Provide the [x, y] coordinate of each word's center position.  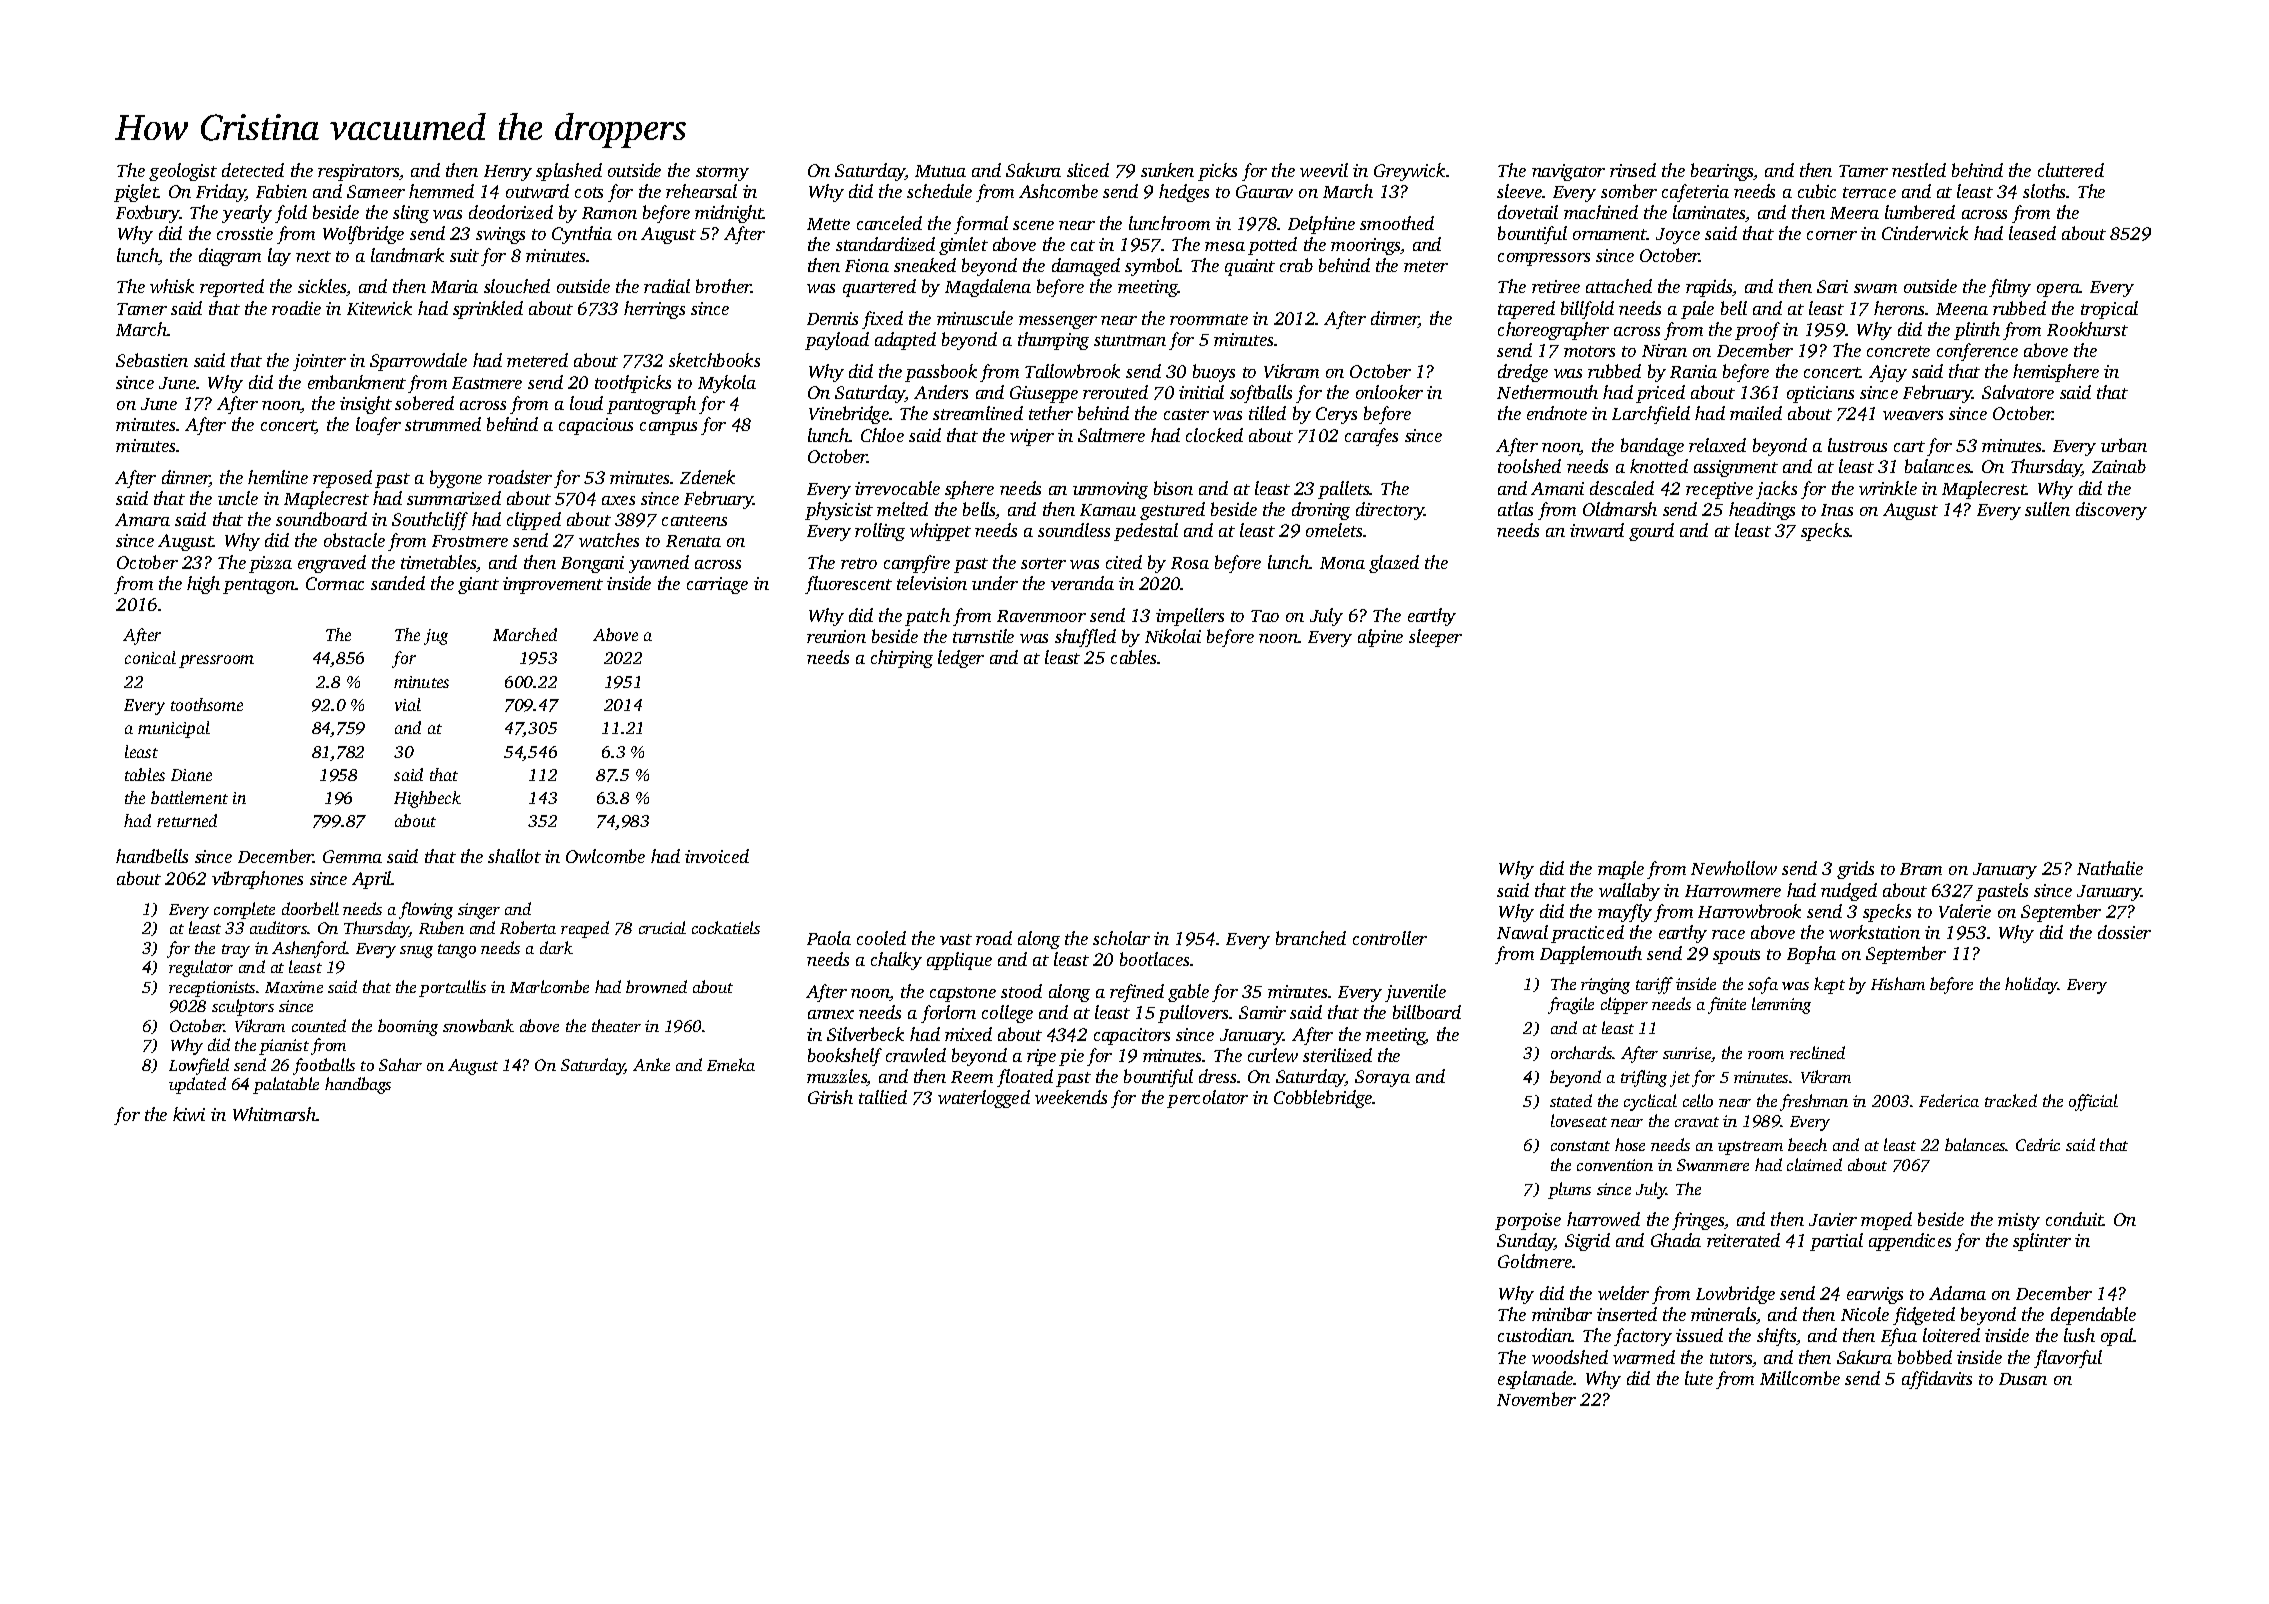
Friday [221, 193]
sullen [2047, 509]
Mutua [940, 171]
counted [319, 1025]
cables [1134, 657]
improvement [553, 585]
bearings [1722, 172]
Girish [830, 1097]
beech [1807, 1144]
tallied [883, 1097]
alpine [1380, 638]
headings [1762, 511]
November [1536, 1399]
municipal [174, 729]
